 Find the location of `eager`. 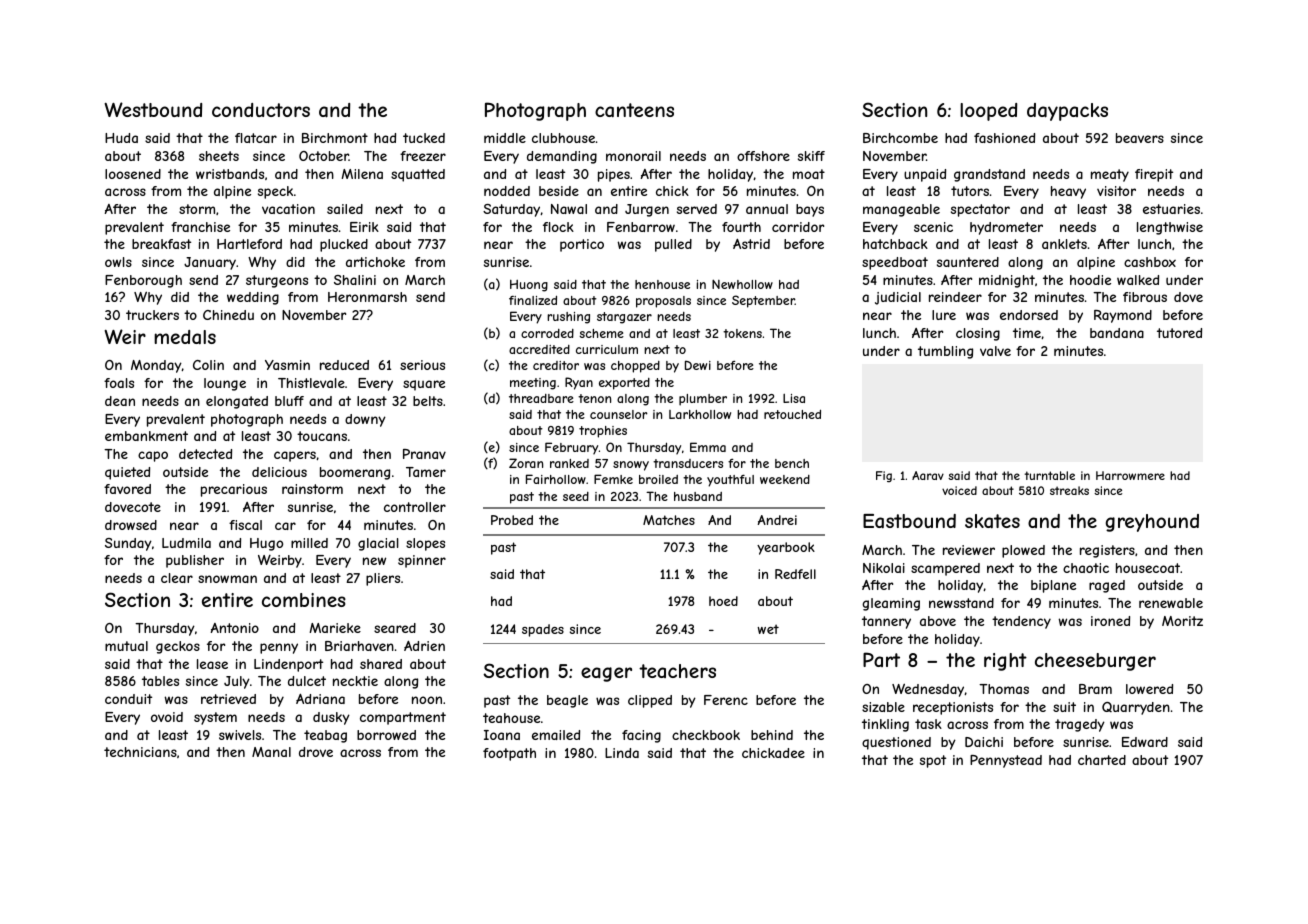

eager is located at coordinates (606, 674).
